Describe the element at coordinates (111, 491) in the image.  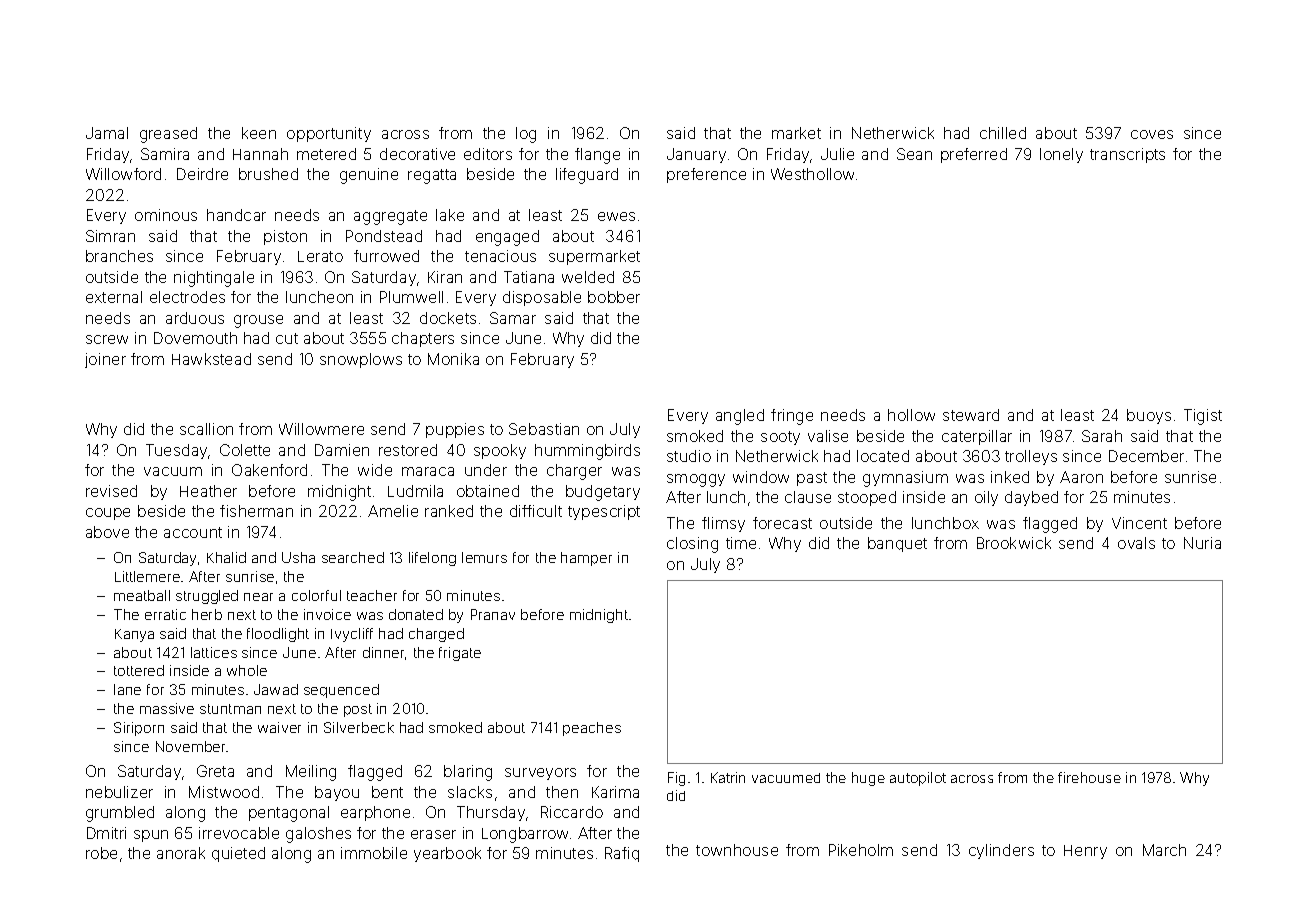
I see `revised` at that location.
